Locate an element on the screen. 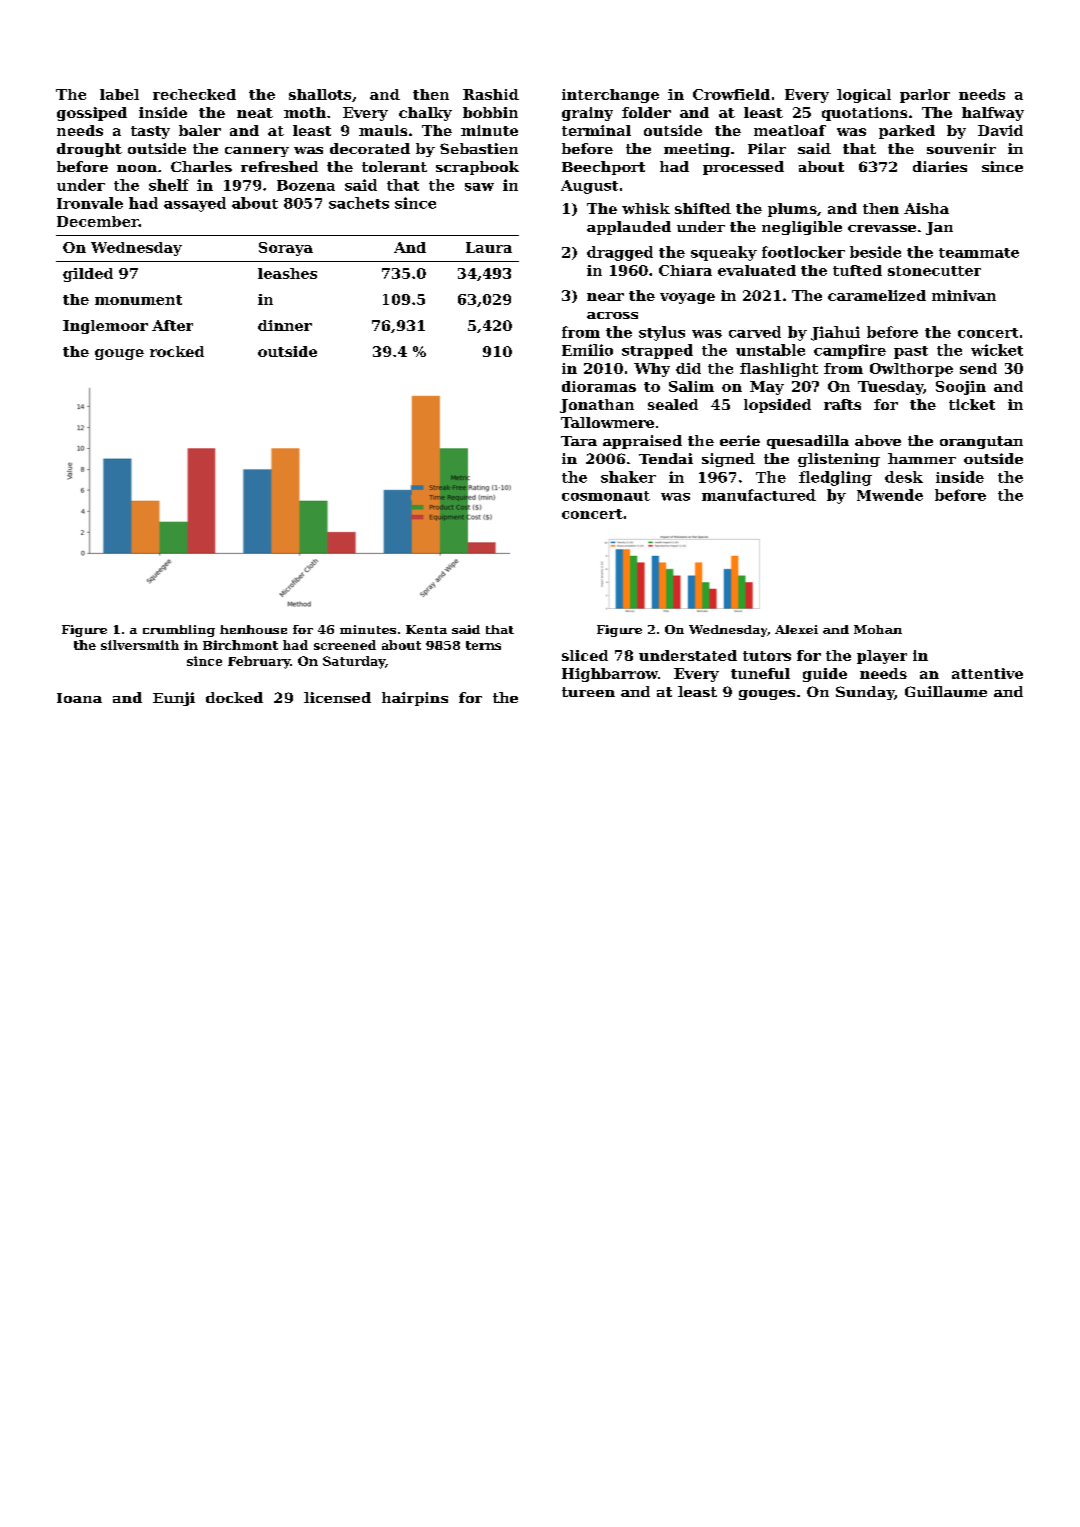 Image resolution: width=1080 pixels, height=1527 pixels. Emilio is located at coordinates (587, 350).
